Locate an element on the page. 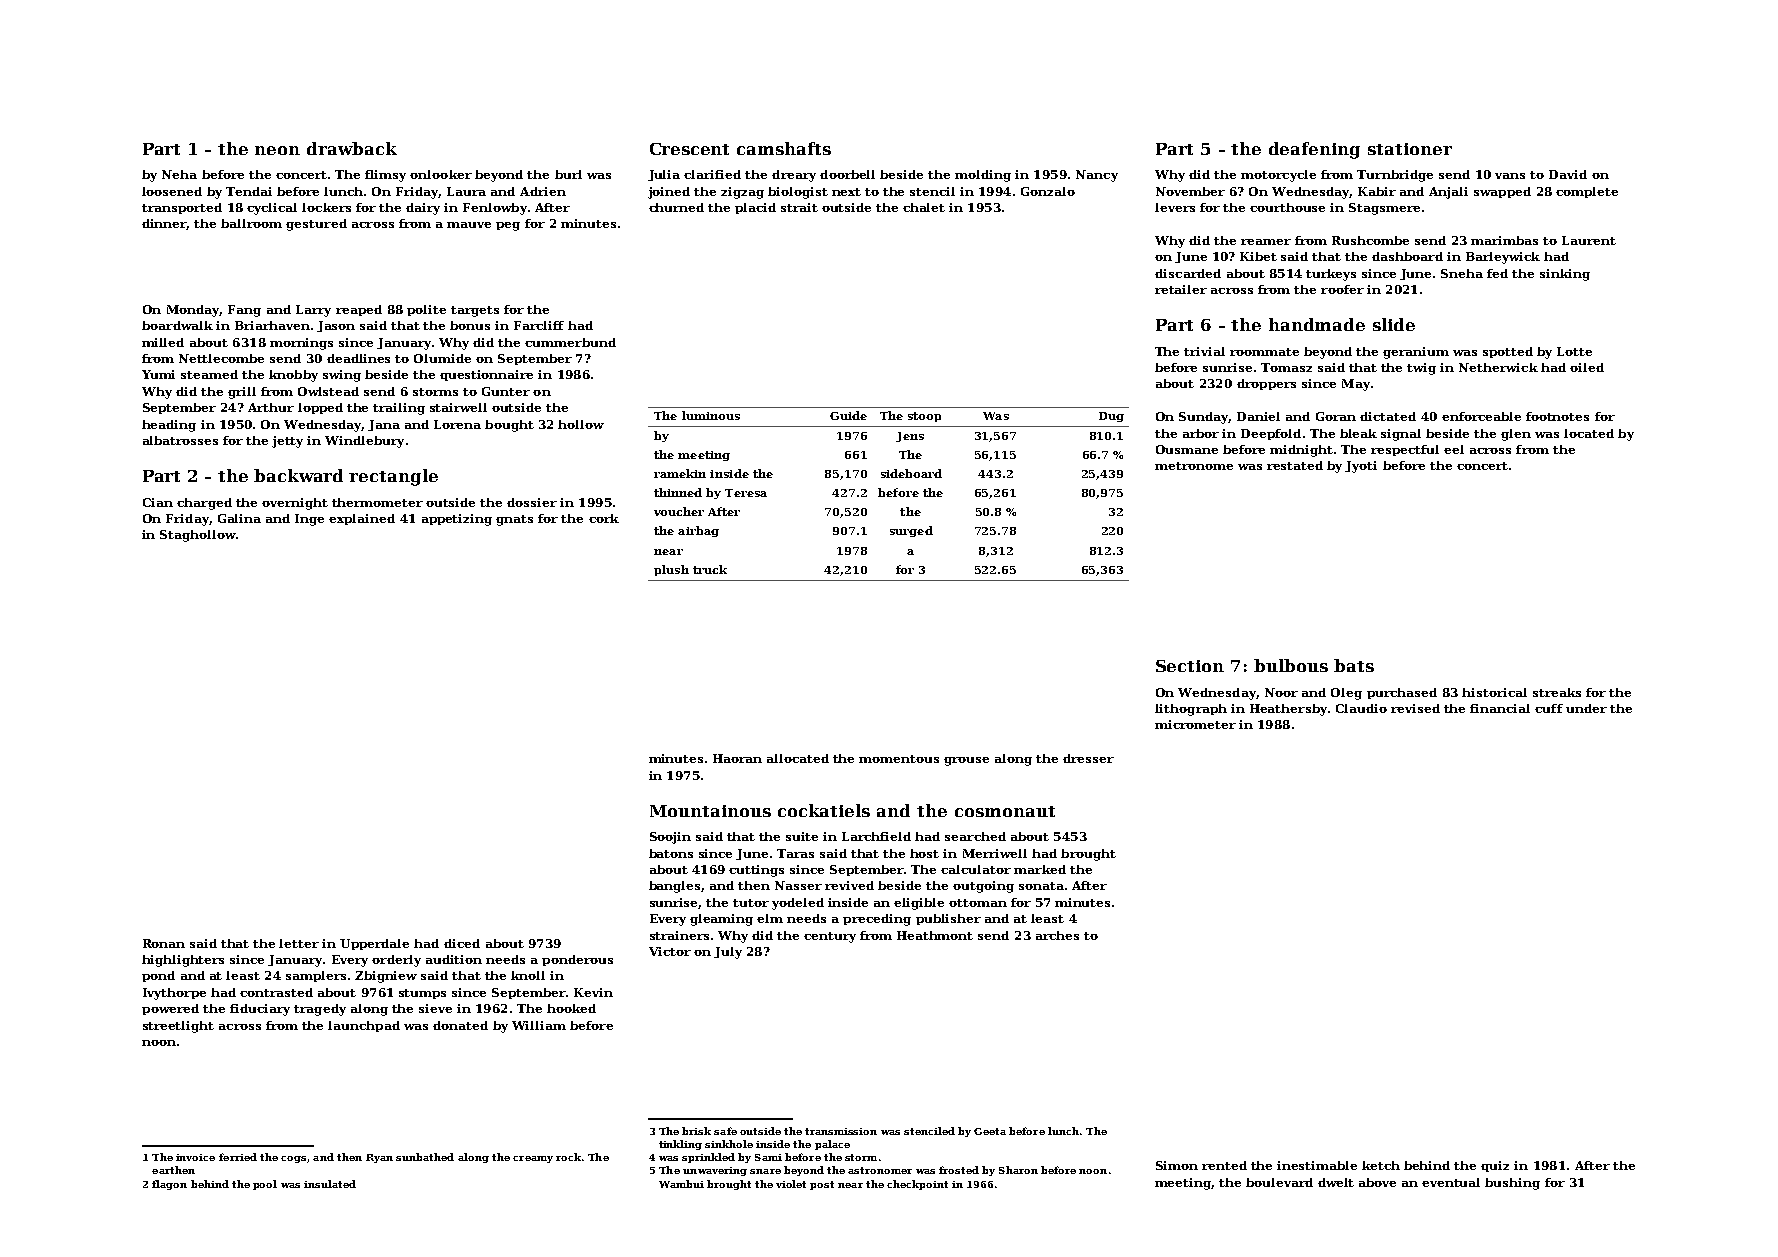 The width and height of the image is (1778, 1257). Galina is located at coordinates (239, 518).
